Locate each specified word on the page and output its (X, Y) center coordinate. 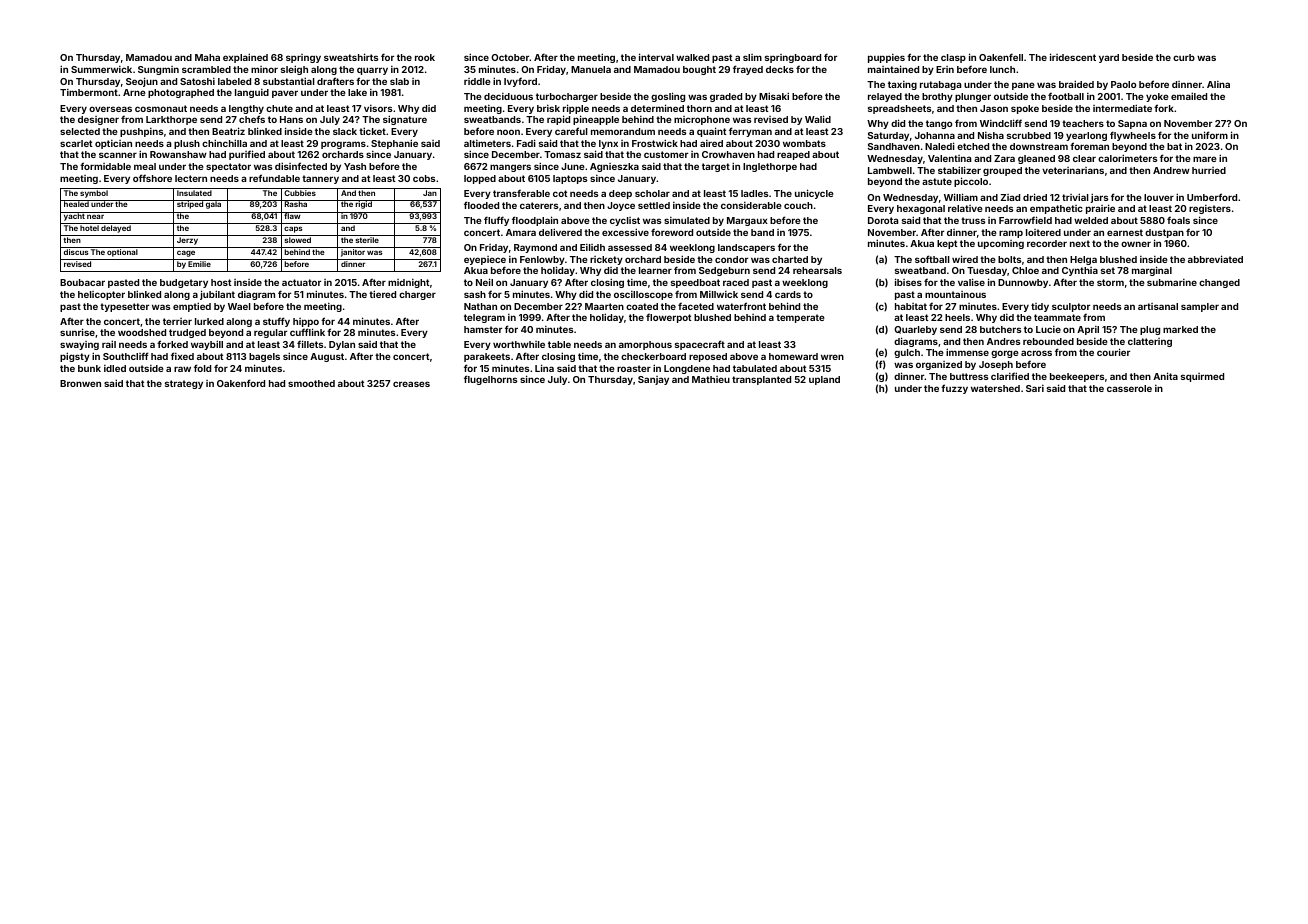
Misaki (774, 96)
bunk (89, 368)
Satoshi (197, 81)
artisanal (1158, 306)
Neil (484, 282)
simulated (687, 220)
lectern (191, 178)
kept (947, 244)
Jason (994, 108)
